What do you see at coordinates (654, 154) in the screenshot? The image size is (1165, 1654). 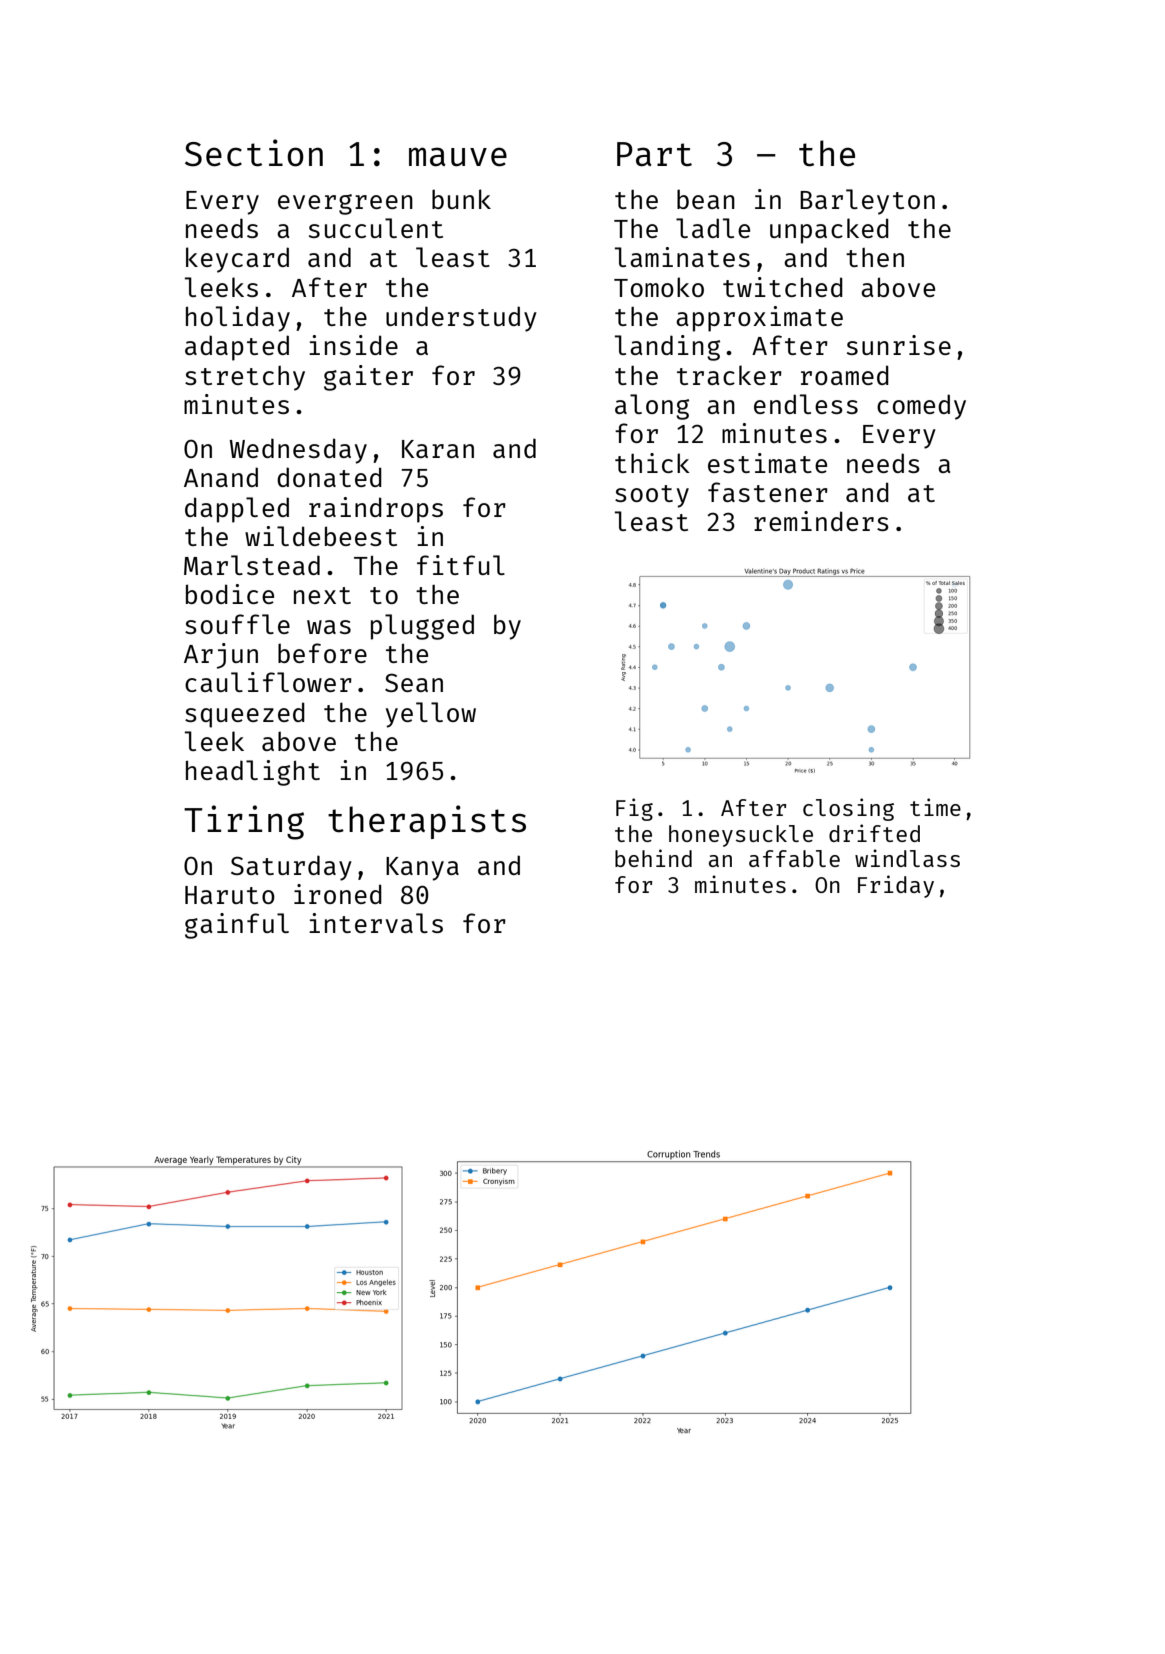 I see `Part` at bounding box center [654, 154].
